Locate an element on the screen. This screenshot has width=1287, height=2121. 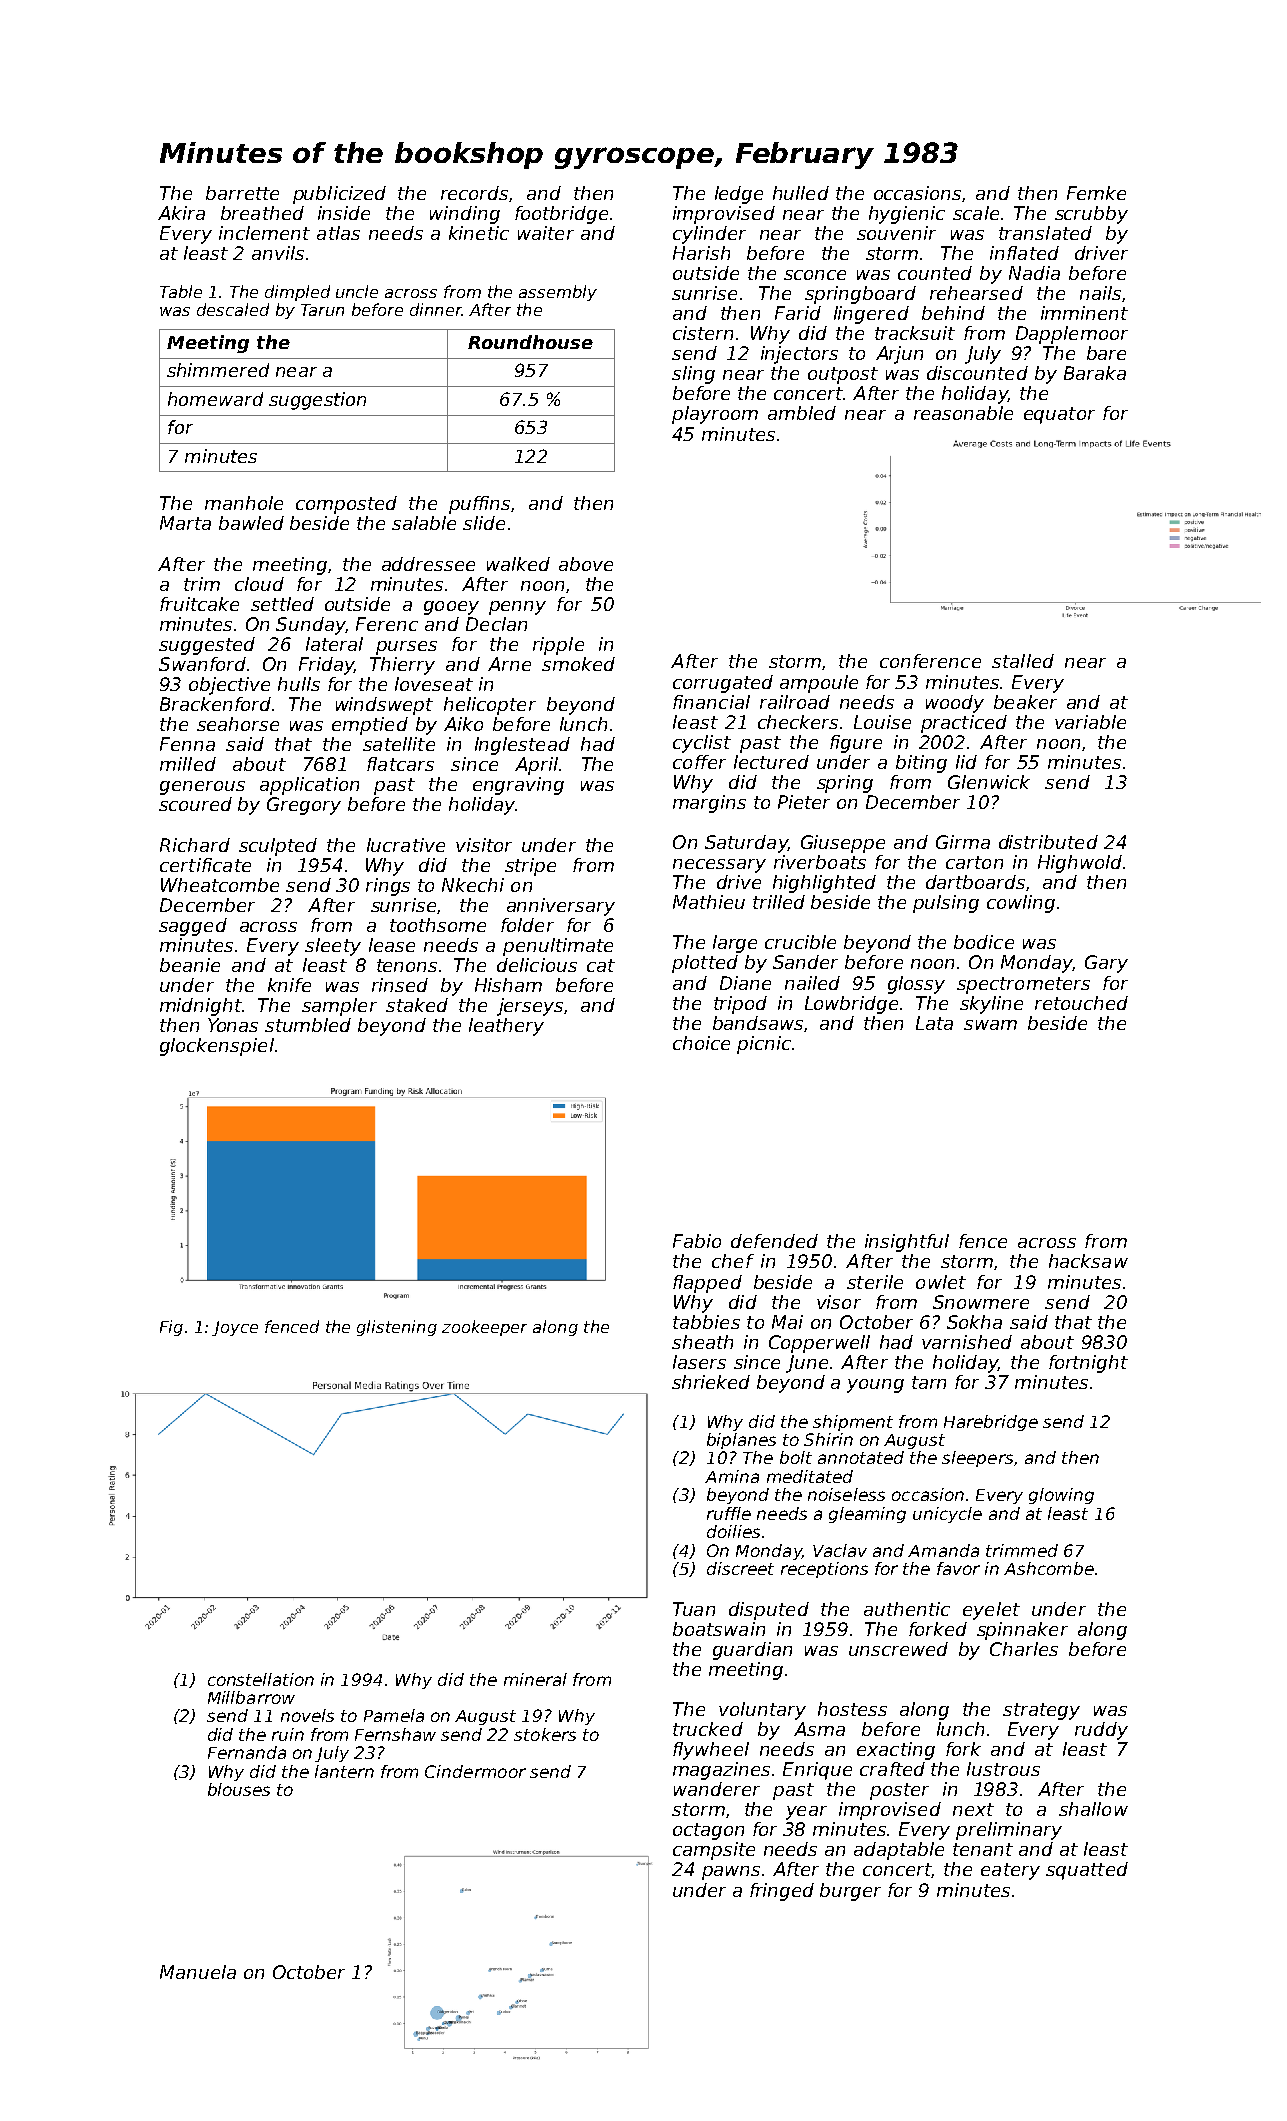
sagged is located at coordinates (193, 927).
